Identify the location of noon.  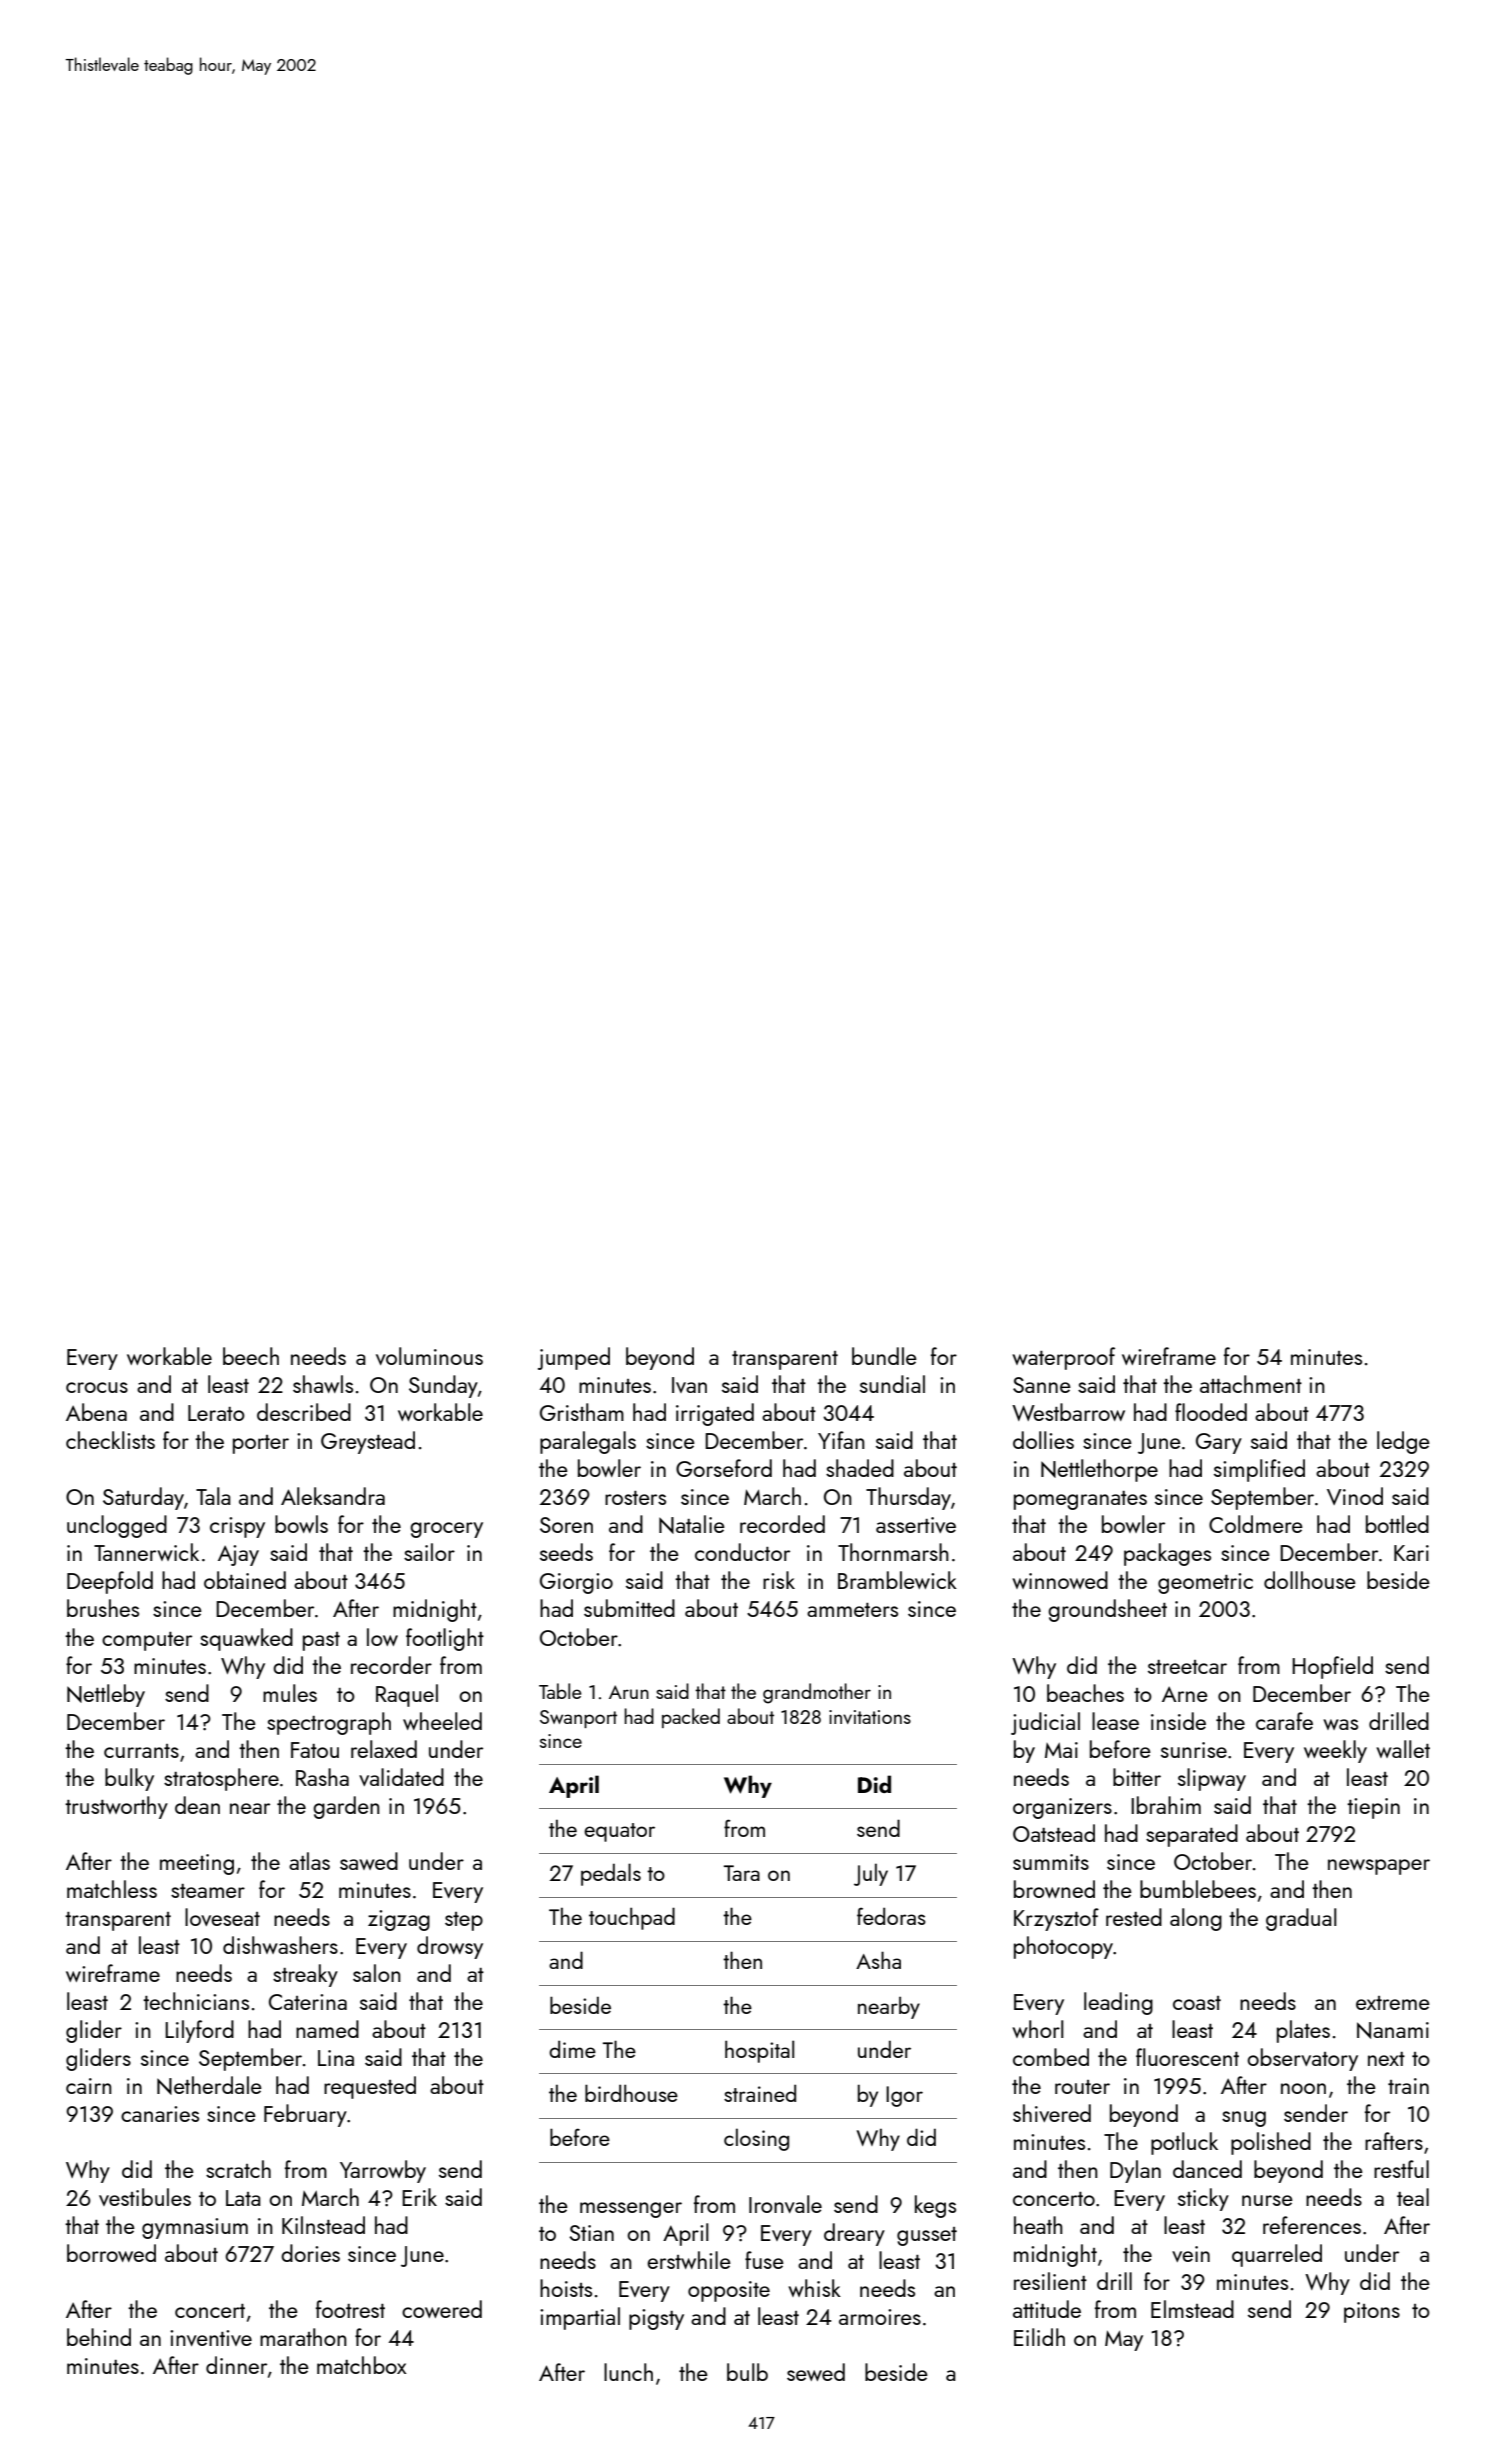
(1303, 2088).
